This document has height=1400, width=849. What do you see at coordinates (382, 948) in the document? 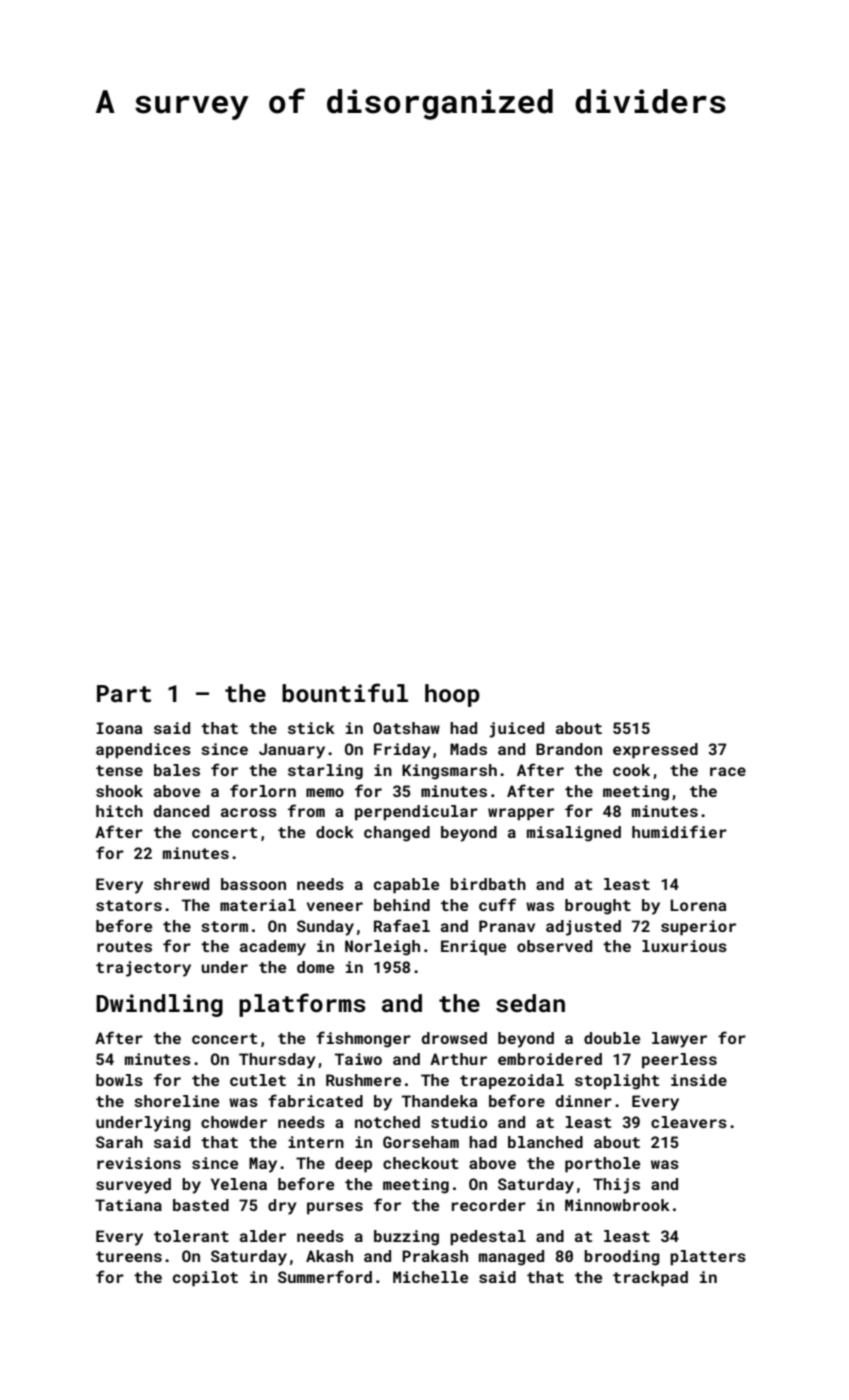
I see `Norleigh` at bounding box center [382, 948].
